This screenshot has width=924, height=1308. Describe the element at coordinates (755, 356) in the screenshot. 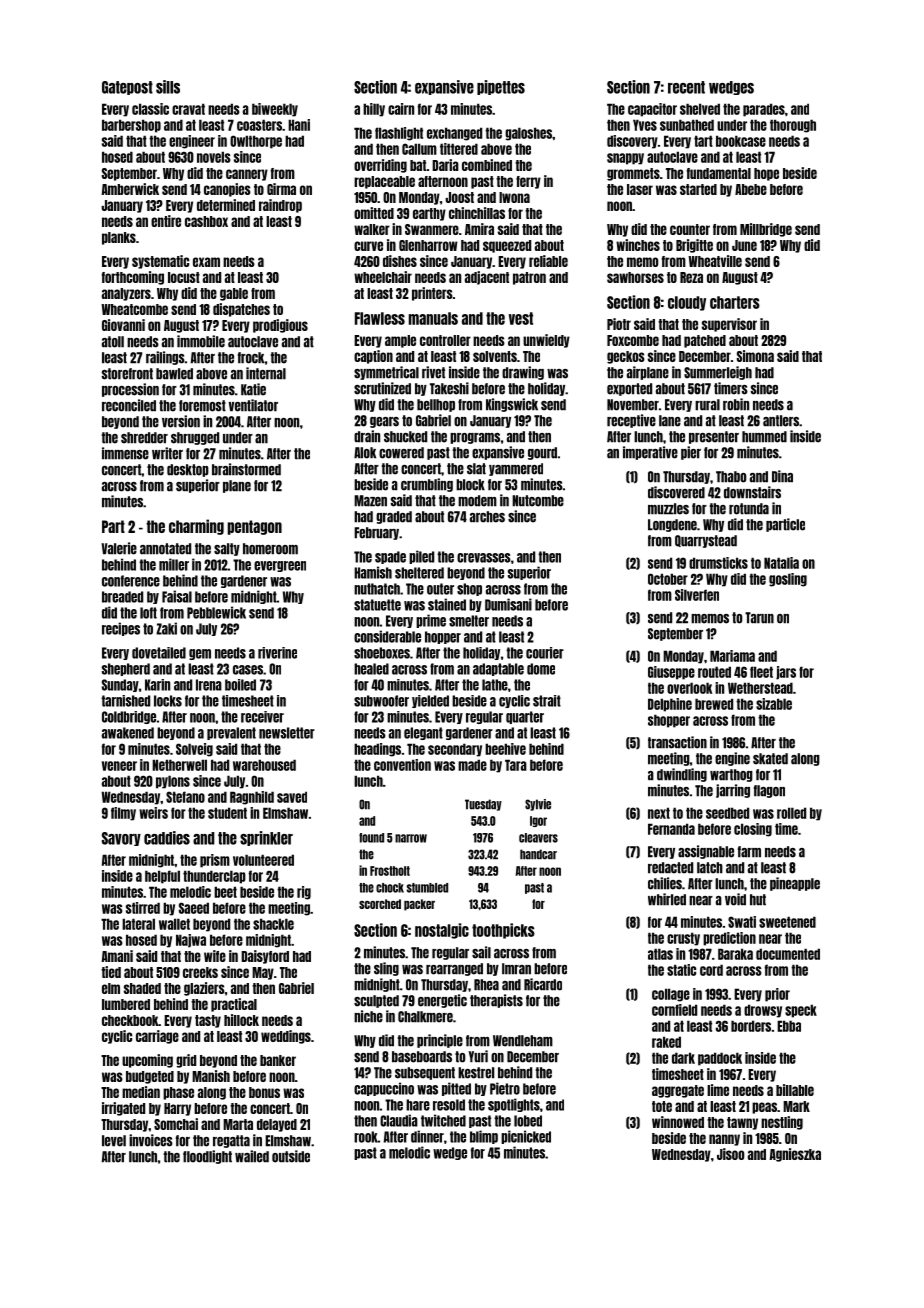

I see `Simona` at that location.
